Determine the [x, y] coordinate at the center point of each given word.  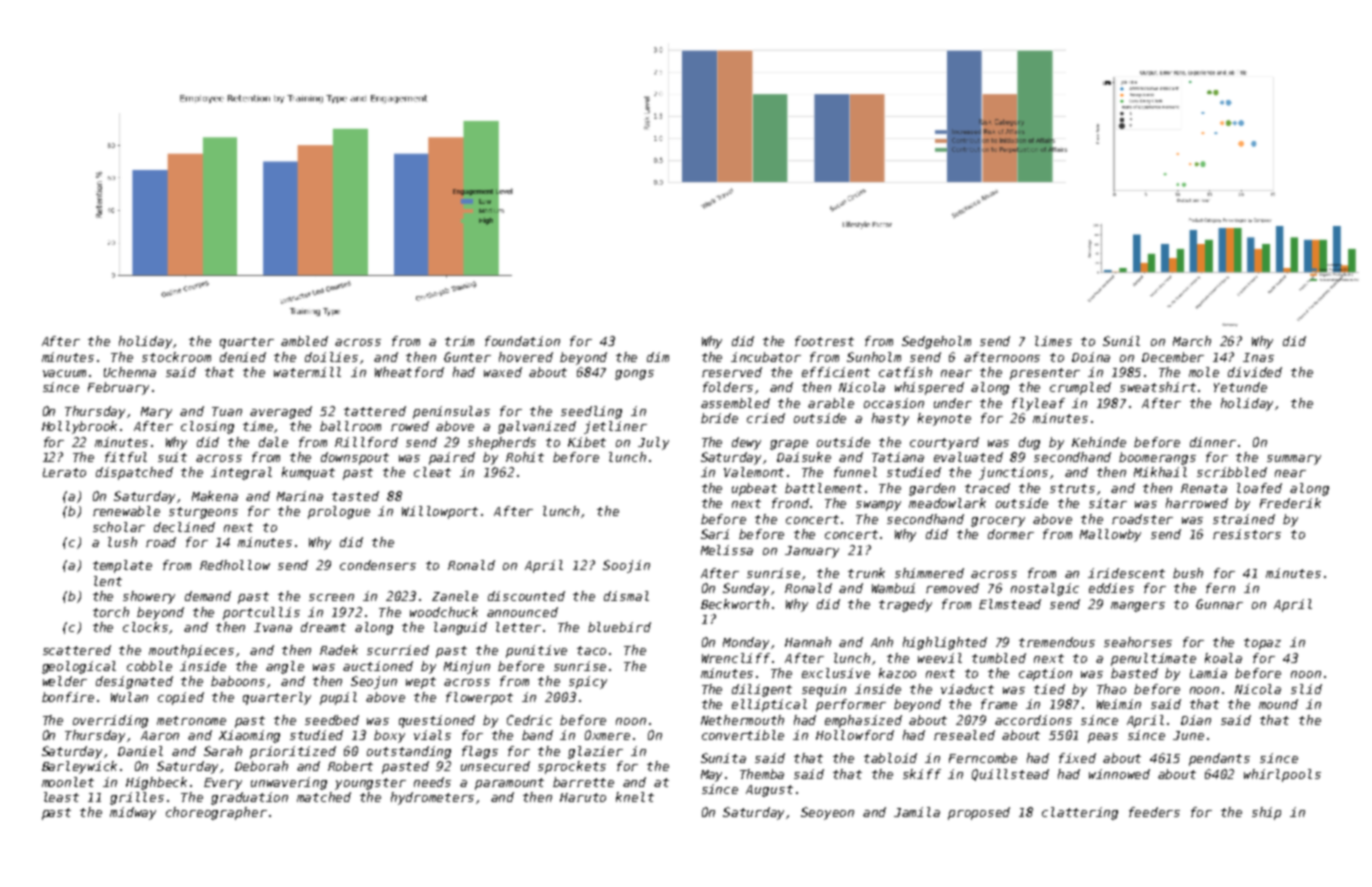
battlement [823, 488]
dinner [1213, 442]
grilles [137, 798]
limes [1053, 341]
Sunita [723, 758]
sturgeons [203, 513]
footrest [824, 341]
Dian [1196, 720]
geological [79, 667]
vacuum [64, 373]
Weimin [1119, 704]
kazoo [897, 673]
